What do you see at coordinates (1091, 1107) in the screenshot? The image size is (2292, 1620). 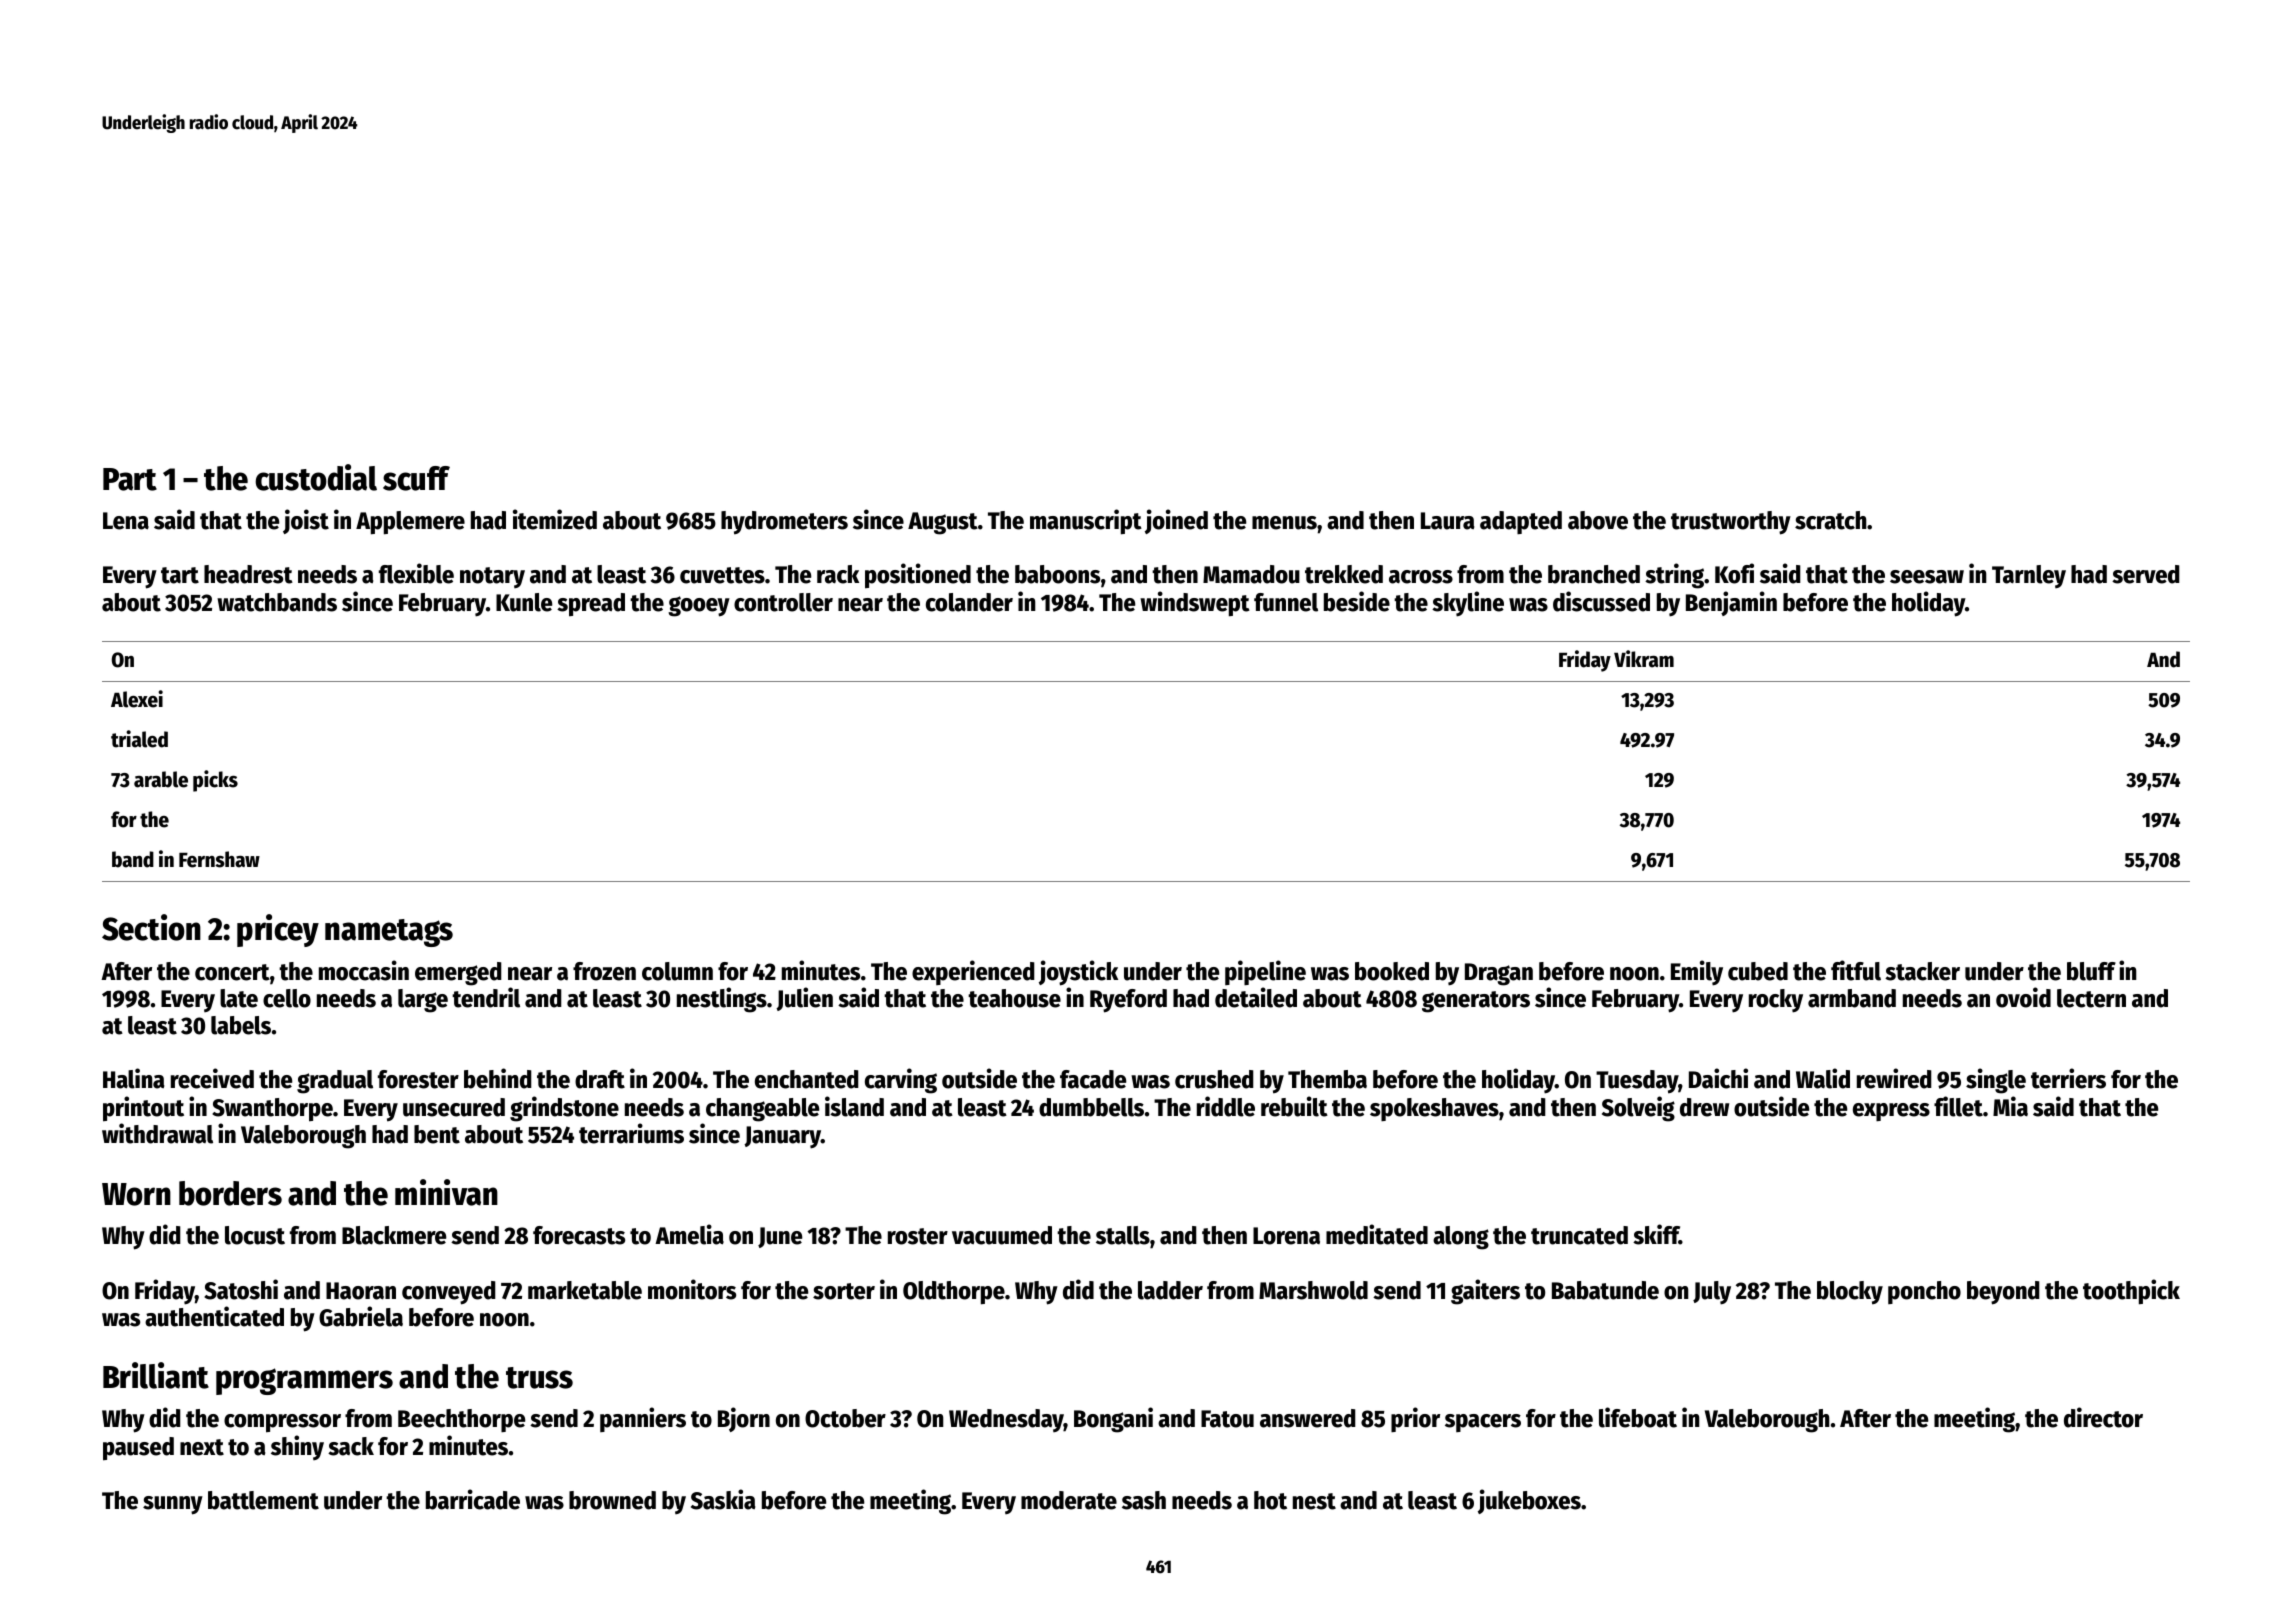 I see `dumbbells` at bounding box center [1091, 1107].
